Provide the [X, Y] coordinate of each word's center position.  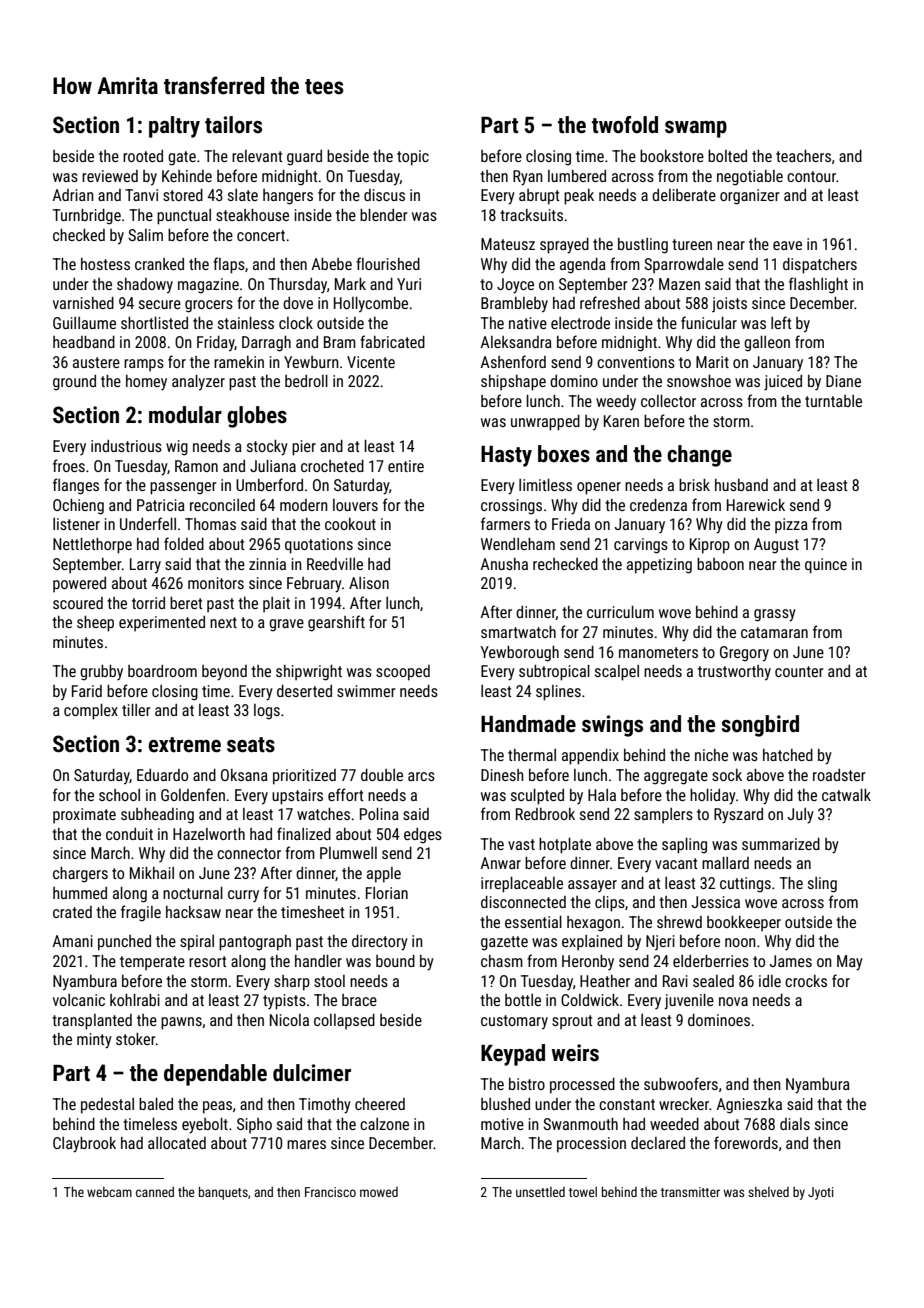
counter [799, 671]
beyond [224, 673]
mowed [379, 1192]
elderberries [711, 961]
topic [413, 158]
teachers [803, 156]
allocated [177, 1143]
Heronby [588, 962]
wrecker [684, 1104]
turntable [833, 401]
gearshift [336, 623]
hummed [80, 893]
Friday [216, 344]
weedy [616, 402]
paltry [174, 127]
